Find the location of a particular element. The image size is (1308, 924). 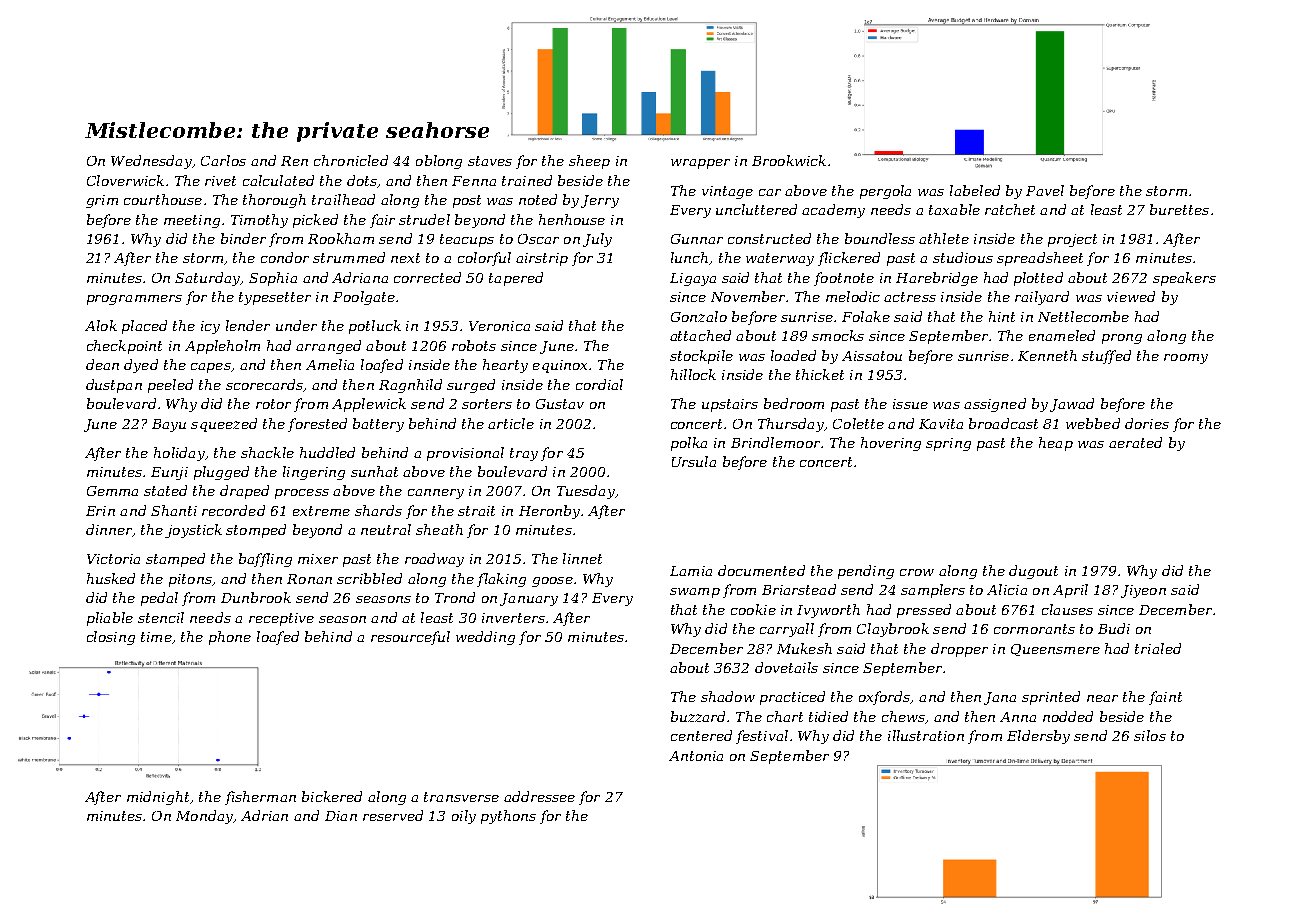

Alok is located at coordinates (101, 325).
